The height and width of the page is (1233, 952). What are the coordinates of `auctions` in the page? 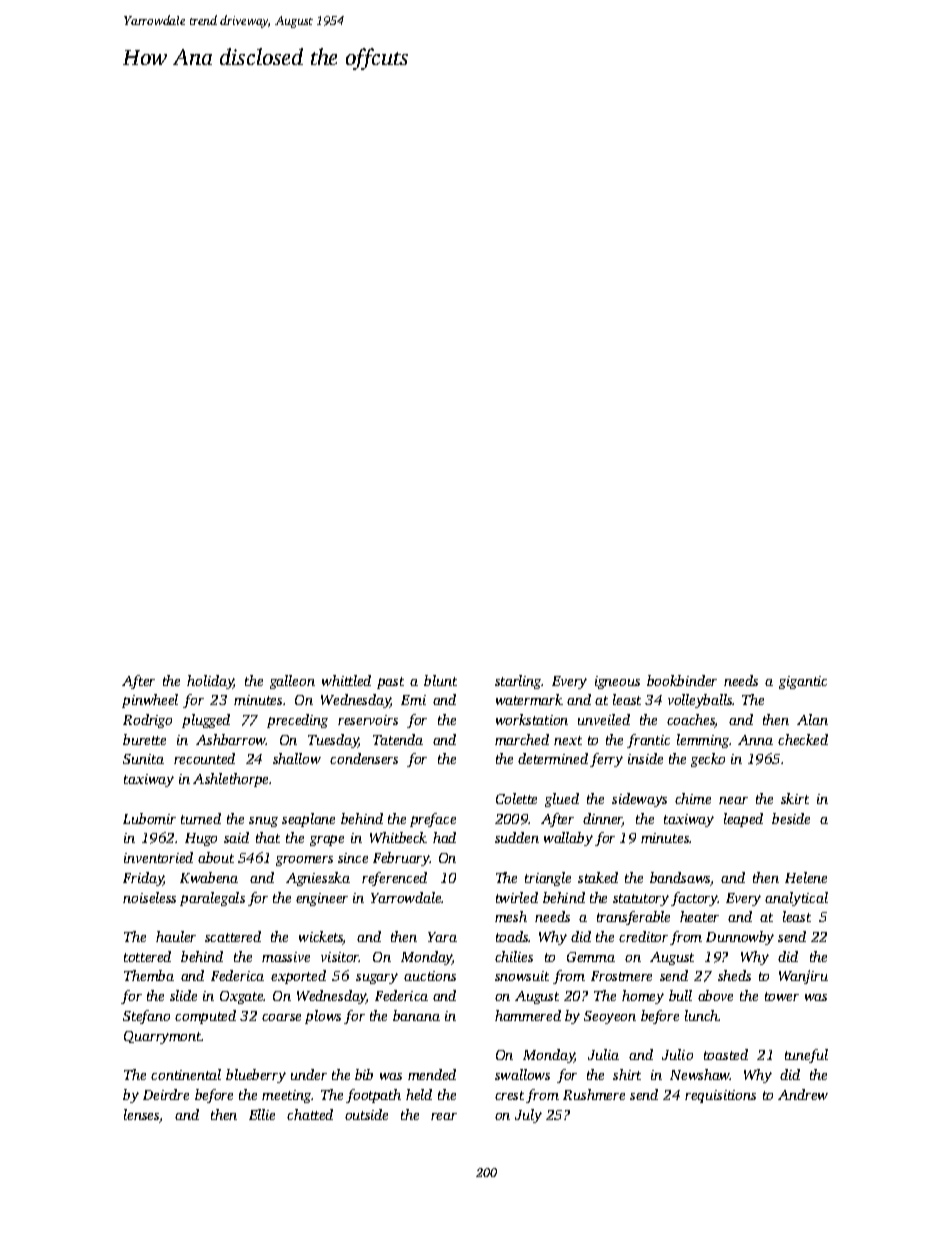 It's located at (430, 976).
